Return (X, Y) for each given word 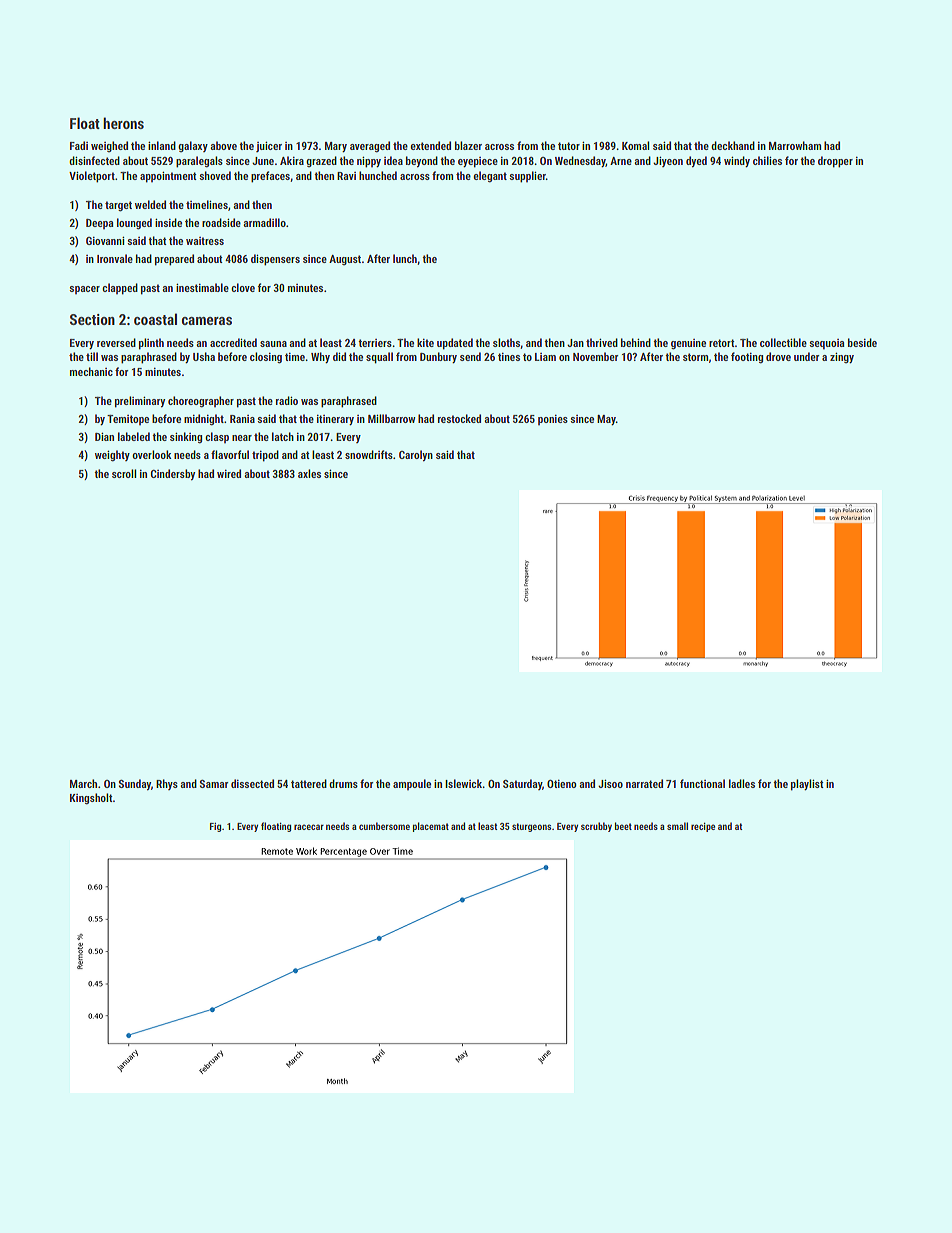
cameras (207, 321)
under (806, 356)
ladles (742, 783)
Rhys (167, 784)
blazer (468, 145)
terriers (375, 343)
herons (123, 123)
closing (266, 358)
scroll (124, 473)
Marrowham (795, 145)
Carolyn (416, 456)
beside (862, 342)
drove (778, 356)
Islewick (464, 783)
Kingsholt (91, 799)
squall (379, 358)
